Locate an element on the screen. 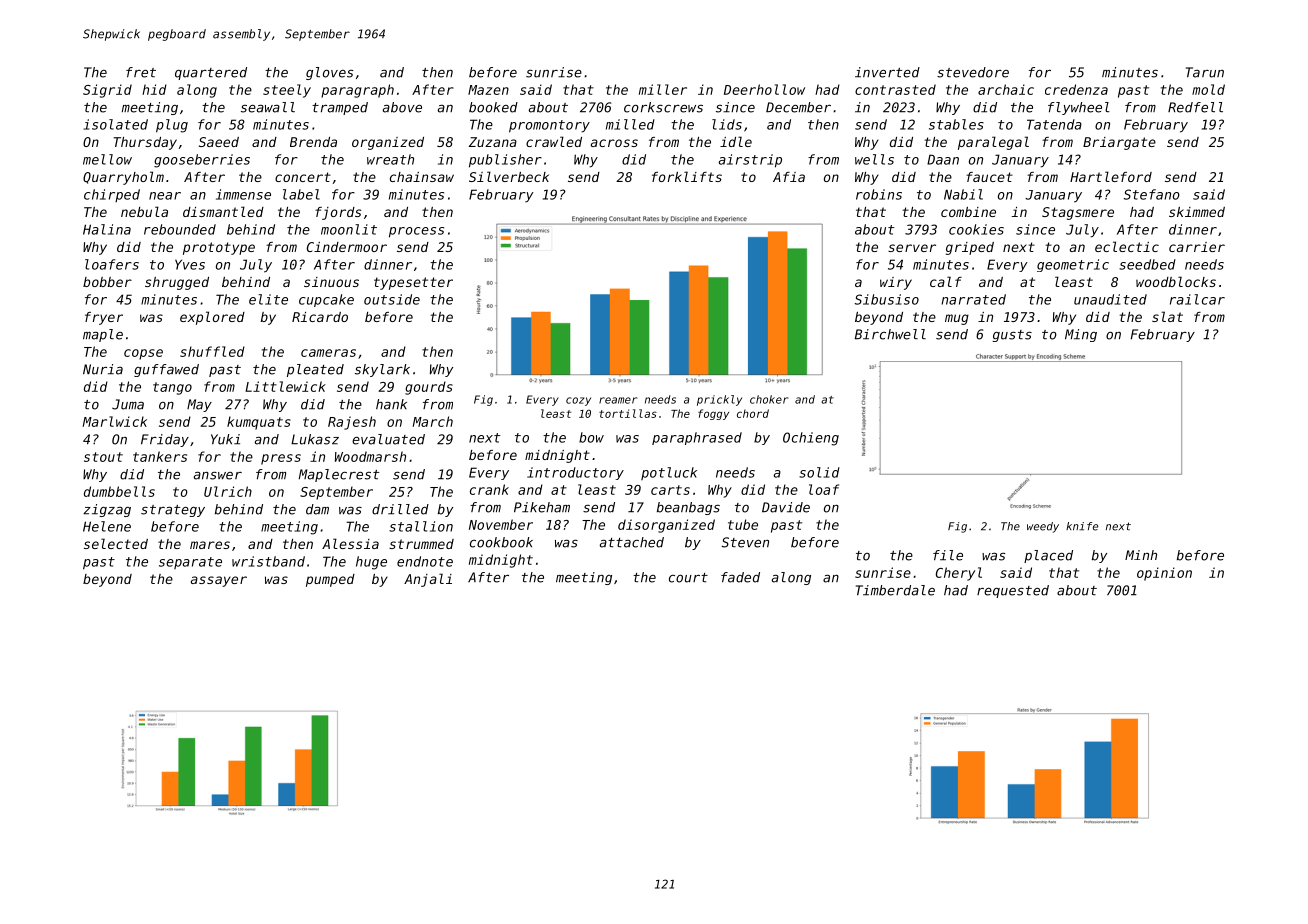 This screenshot has width=1308, height=924. forklifts is located at coordinates (687, 176).
